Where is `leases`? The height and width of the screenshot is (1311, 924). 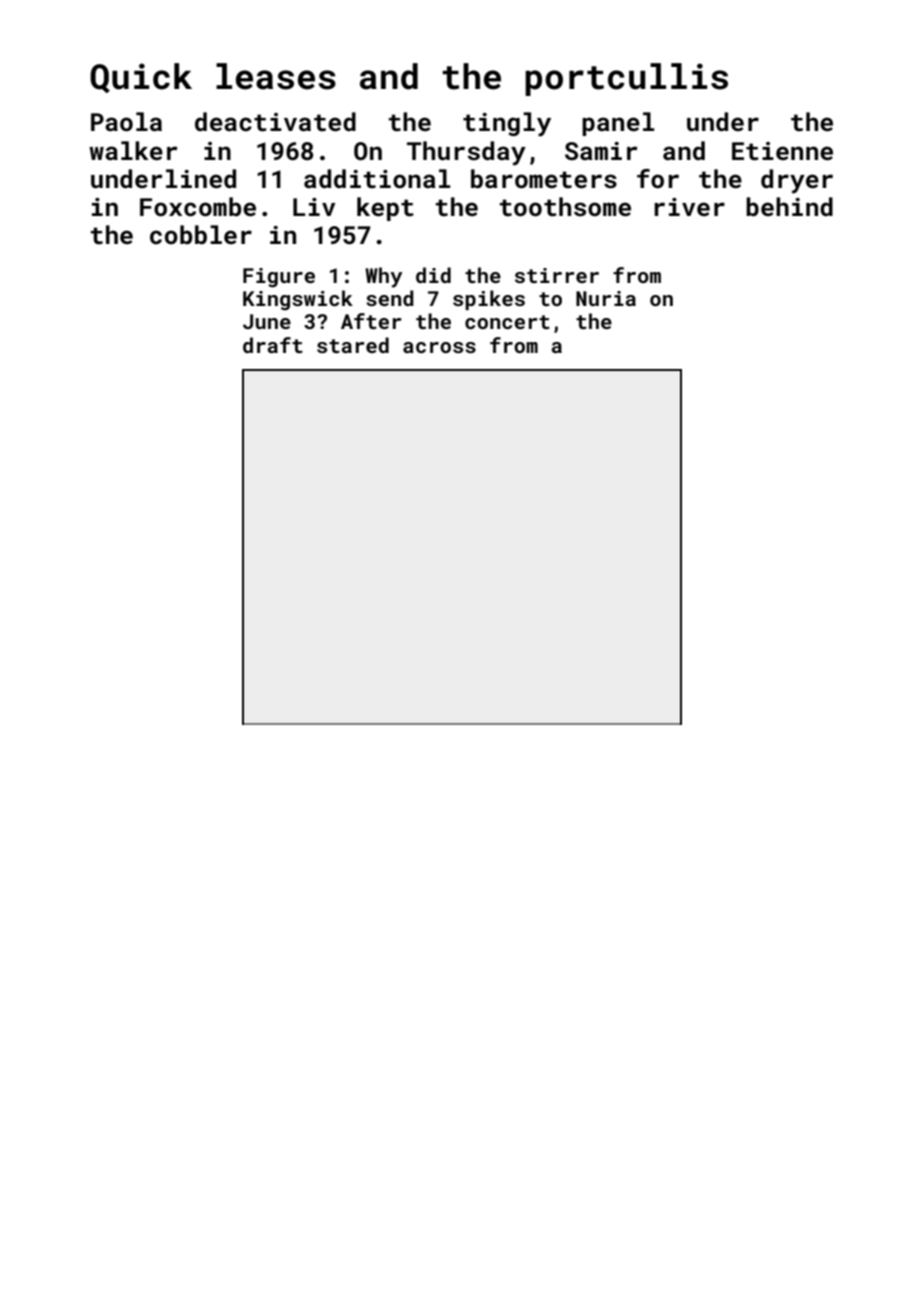
leases is located at coordinates (276, 76).
